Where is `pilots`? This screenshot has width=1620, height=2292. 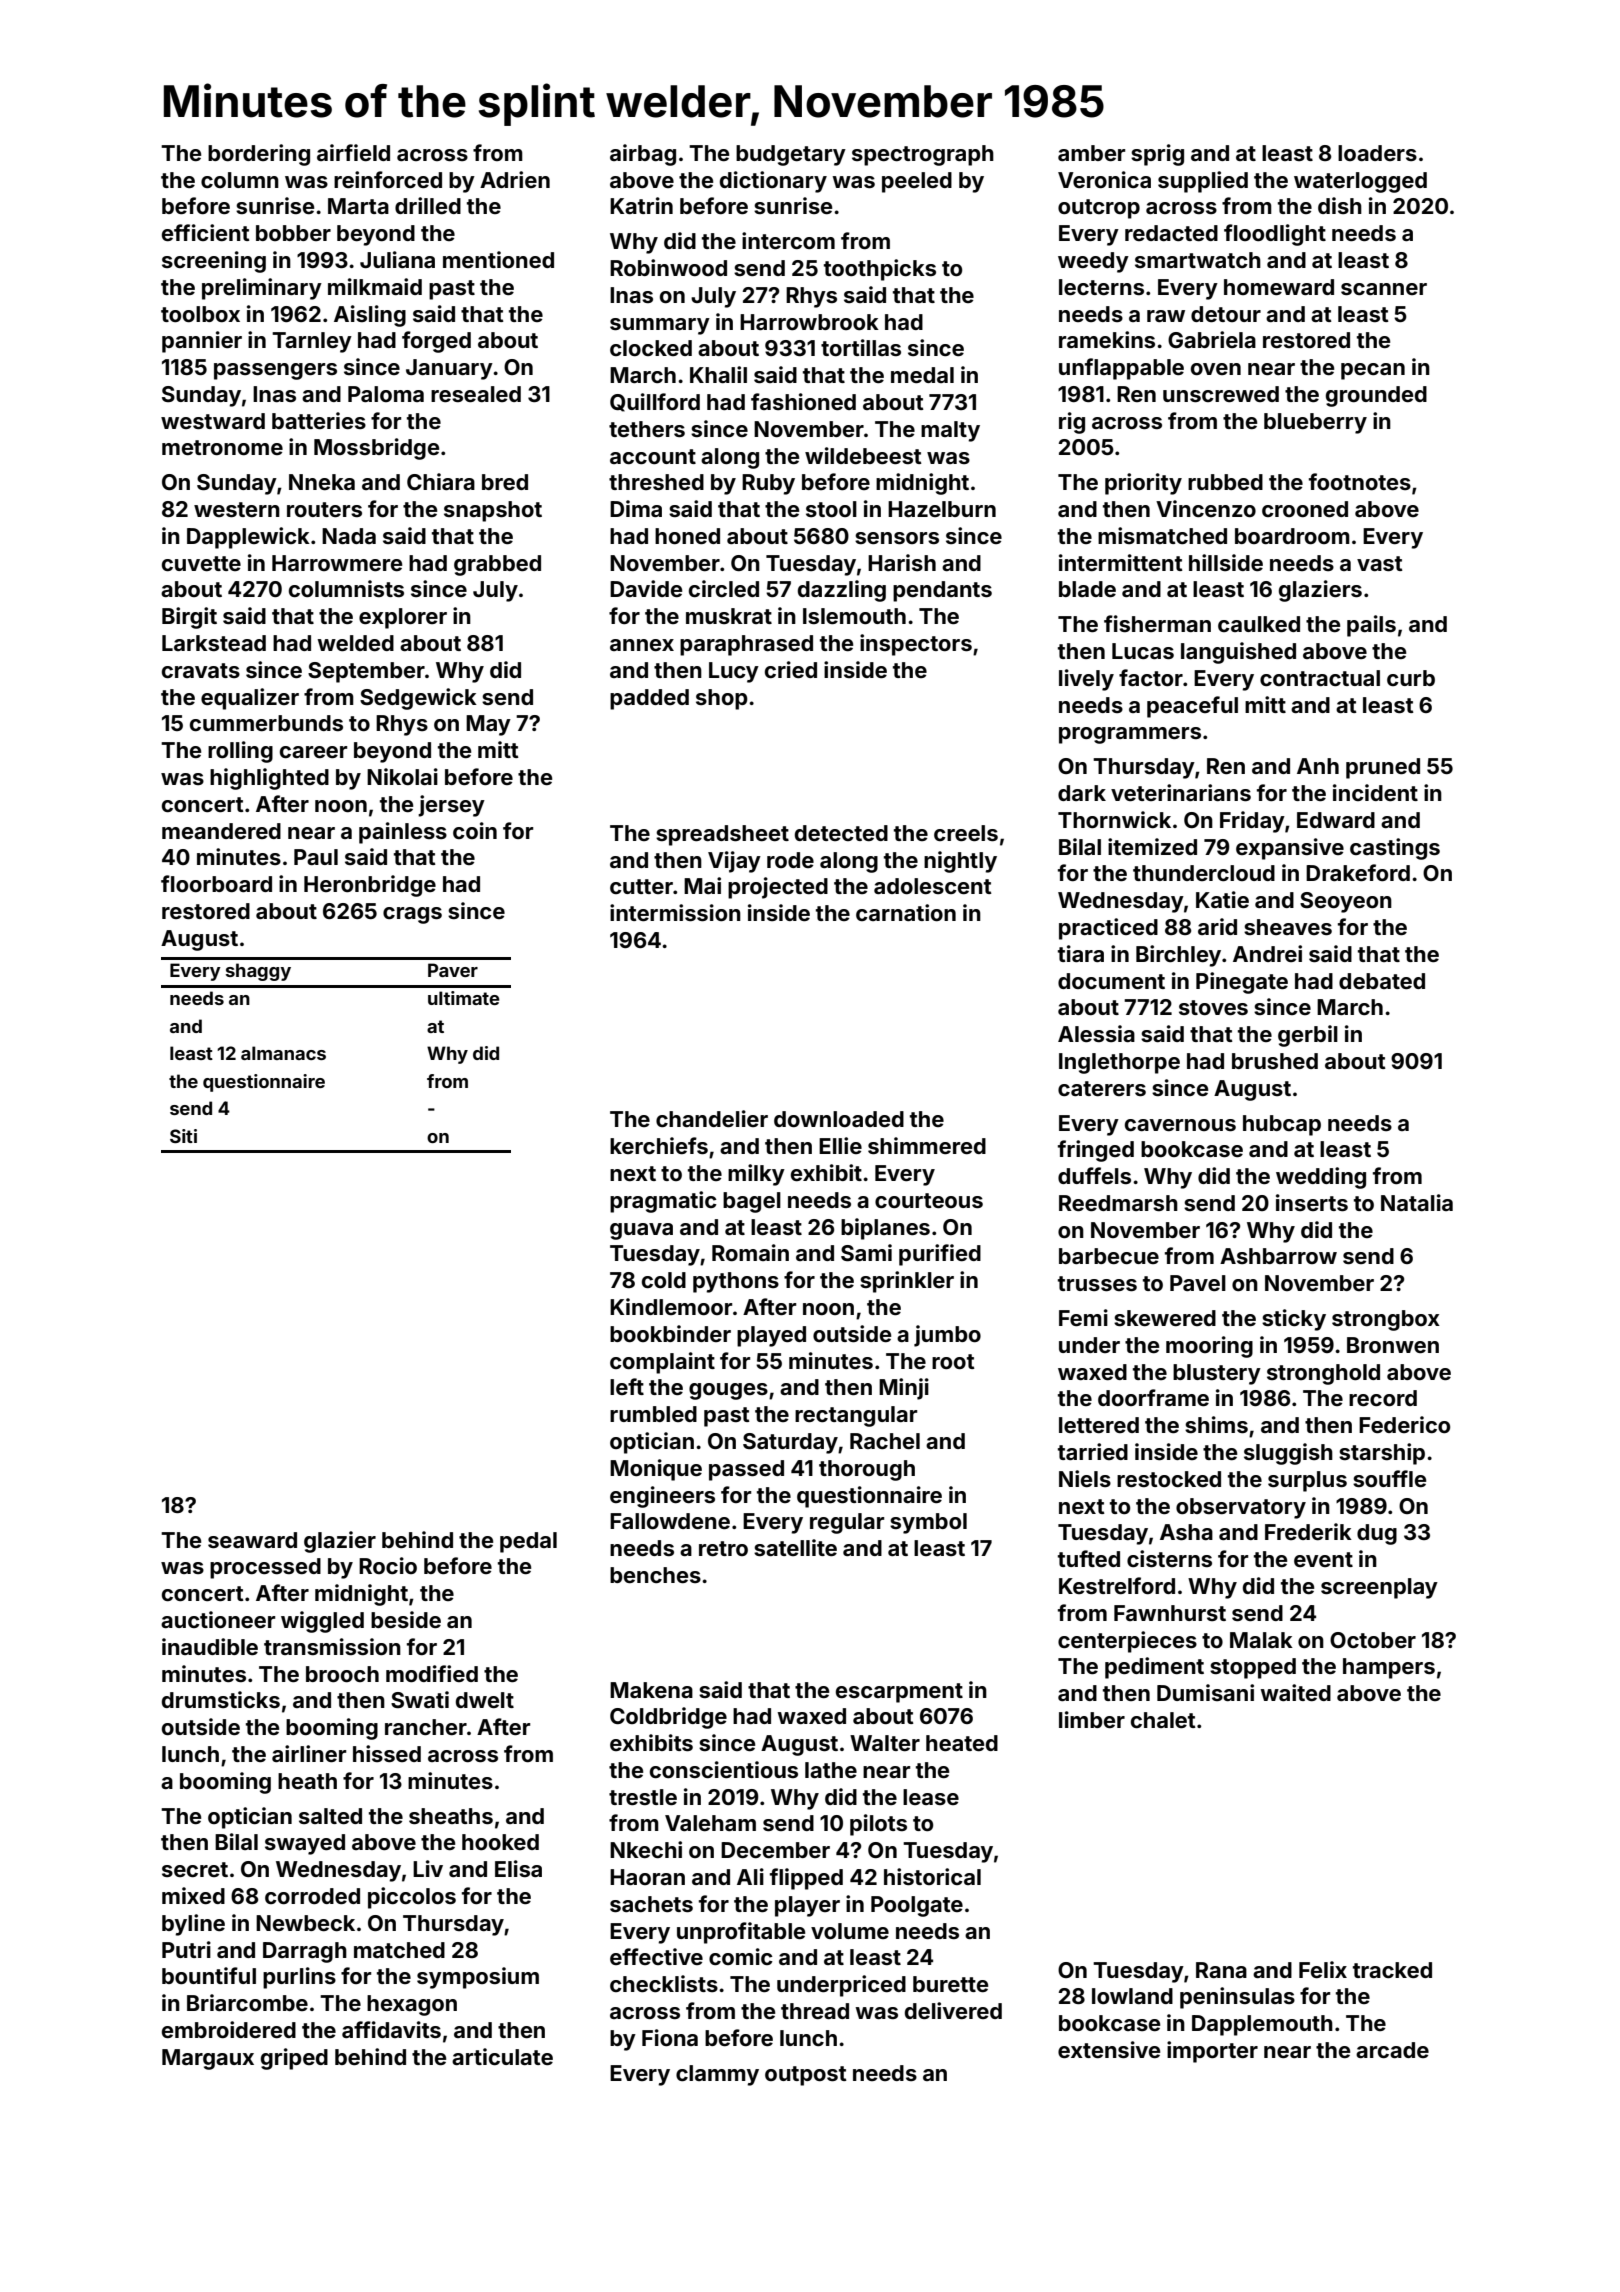 pilots is located at coordinates (878, 1825).
